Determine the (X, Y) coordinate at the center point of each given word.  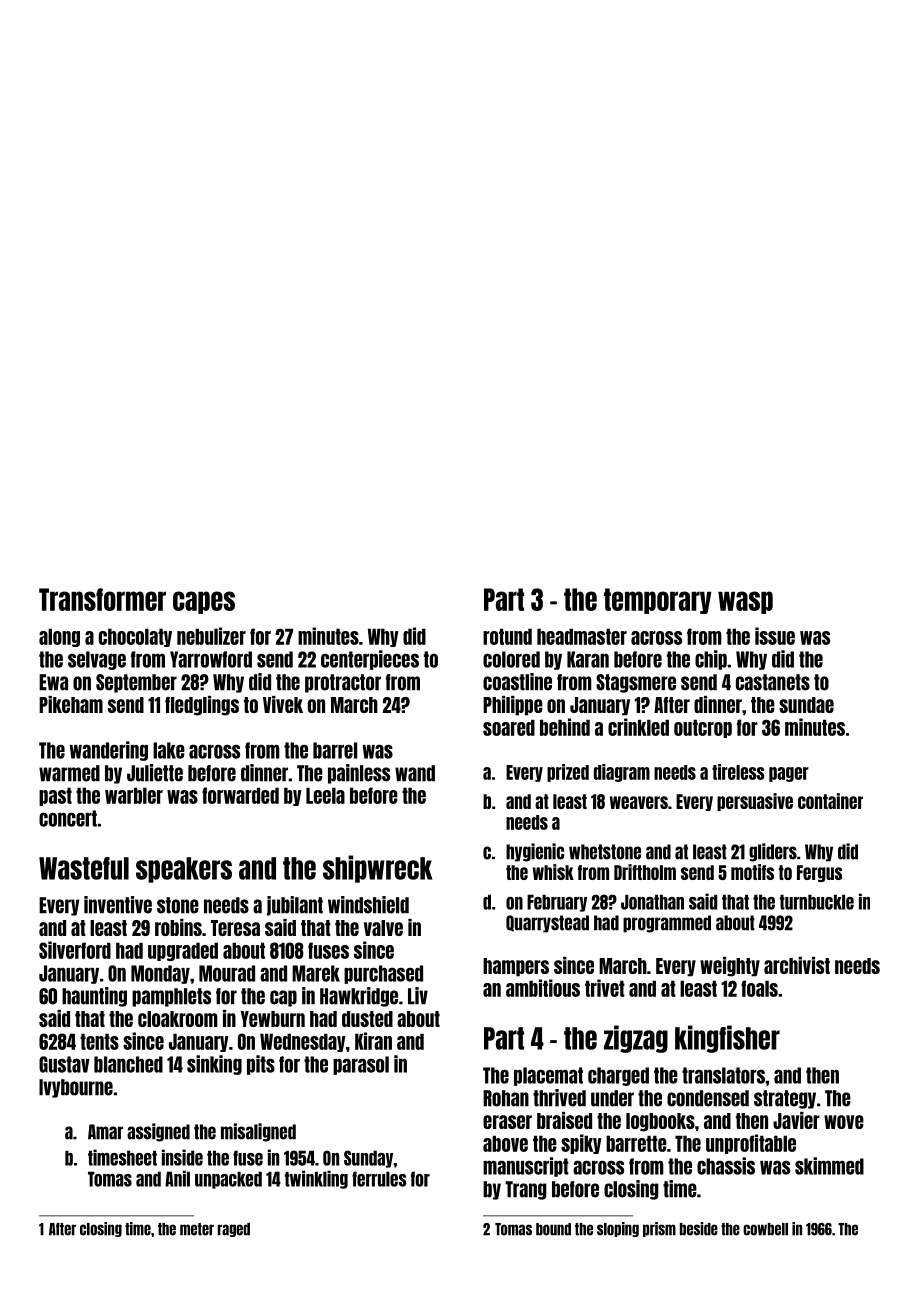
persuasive (755, 802)
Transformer (102, 599)
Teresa (235, 928)
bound (553, 1229)
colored (511, 659)
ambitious (543, 988)
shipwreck (377, 869)
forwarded (240, 795)
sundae (806, 705)
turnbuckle (817, 902)
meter (197, 1229)
